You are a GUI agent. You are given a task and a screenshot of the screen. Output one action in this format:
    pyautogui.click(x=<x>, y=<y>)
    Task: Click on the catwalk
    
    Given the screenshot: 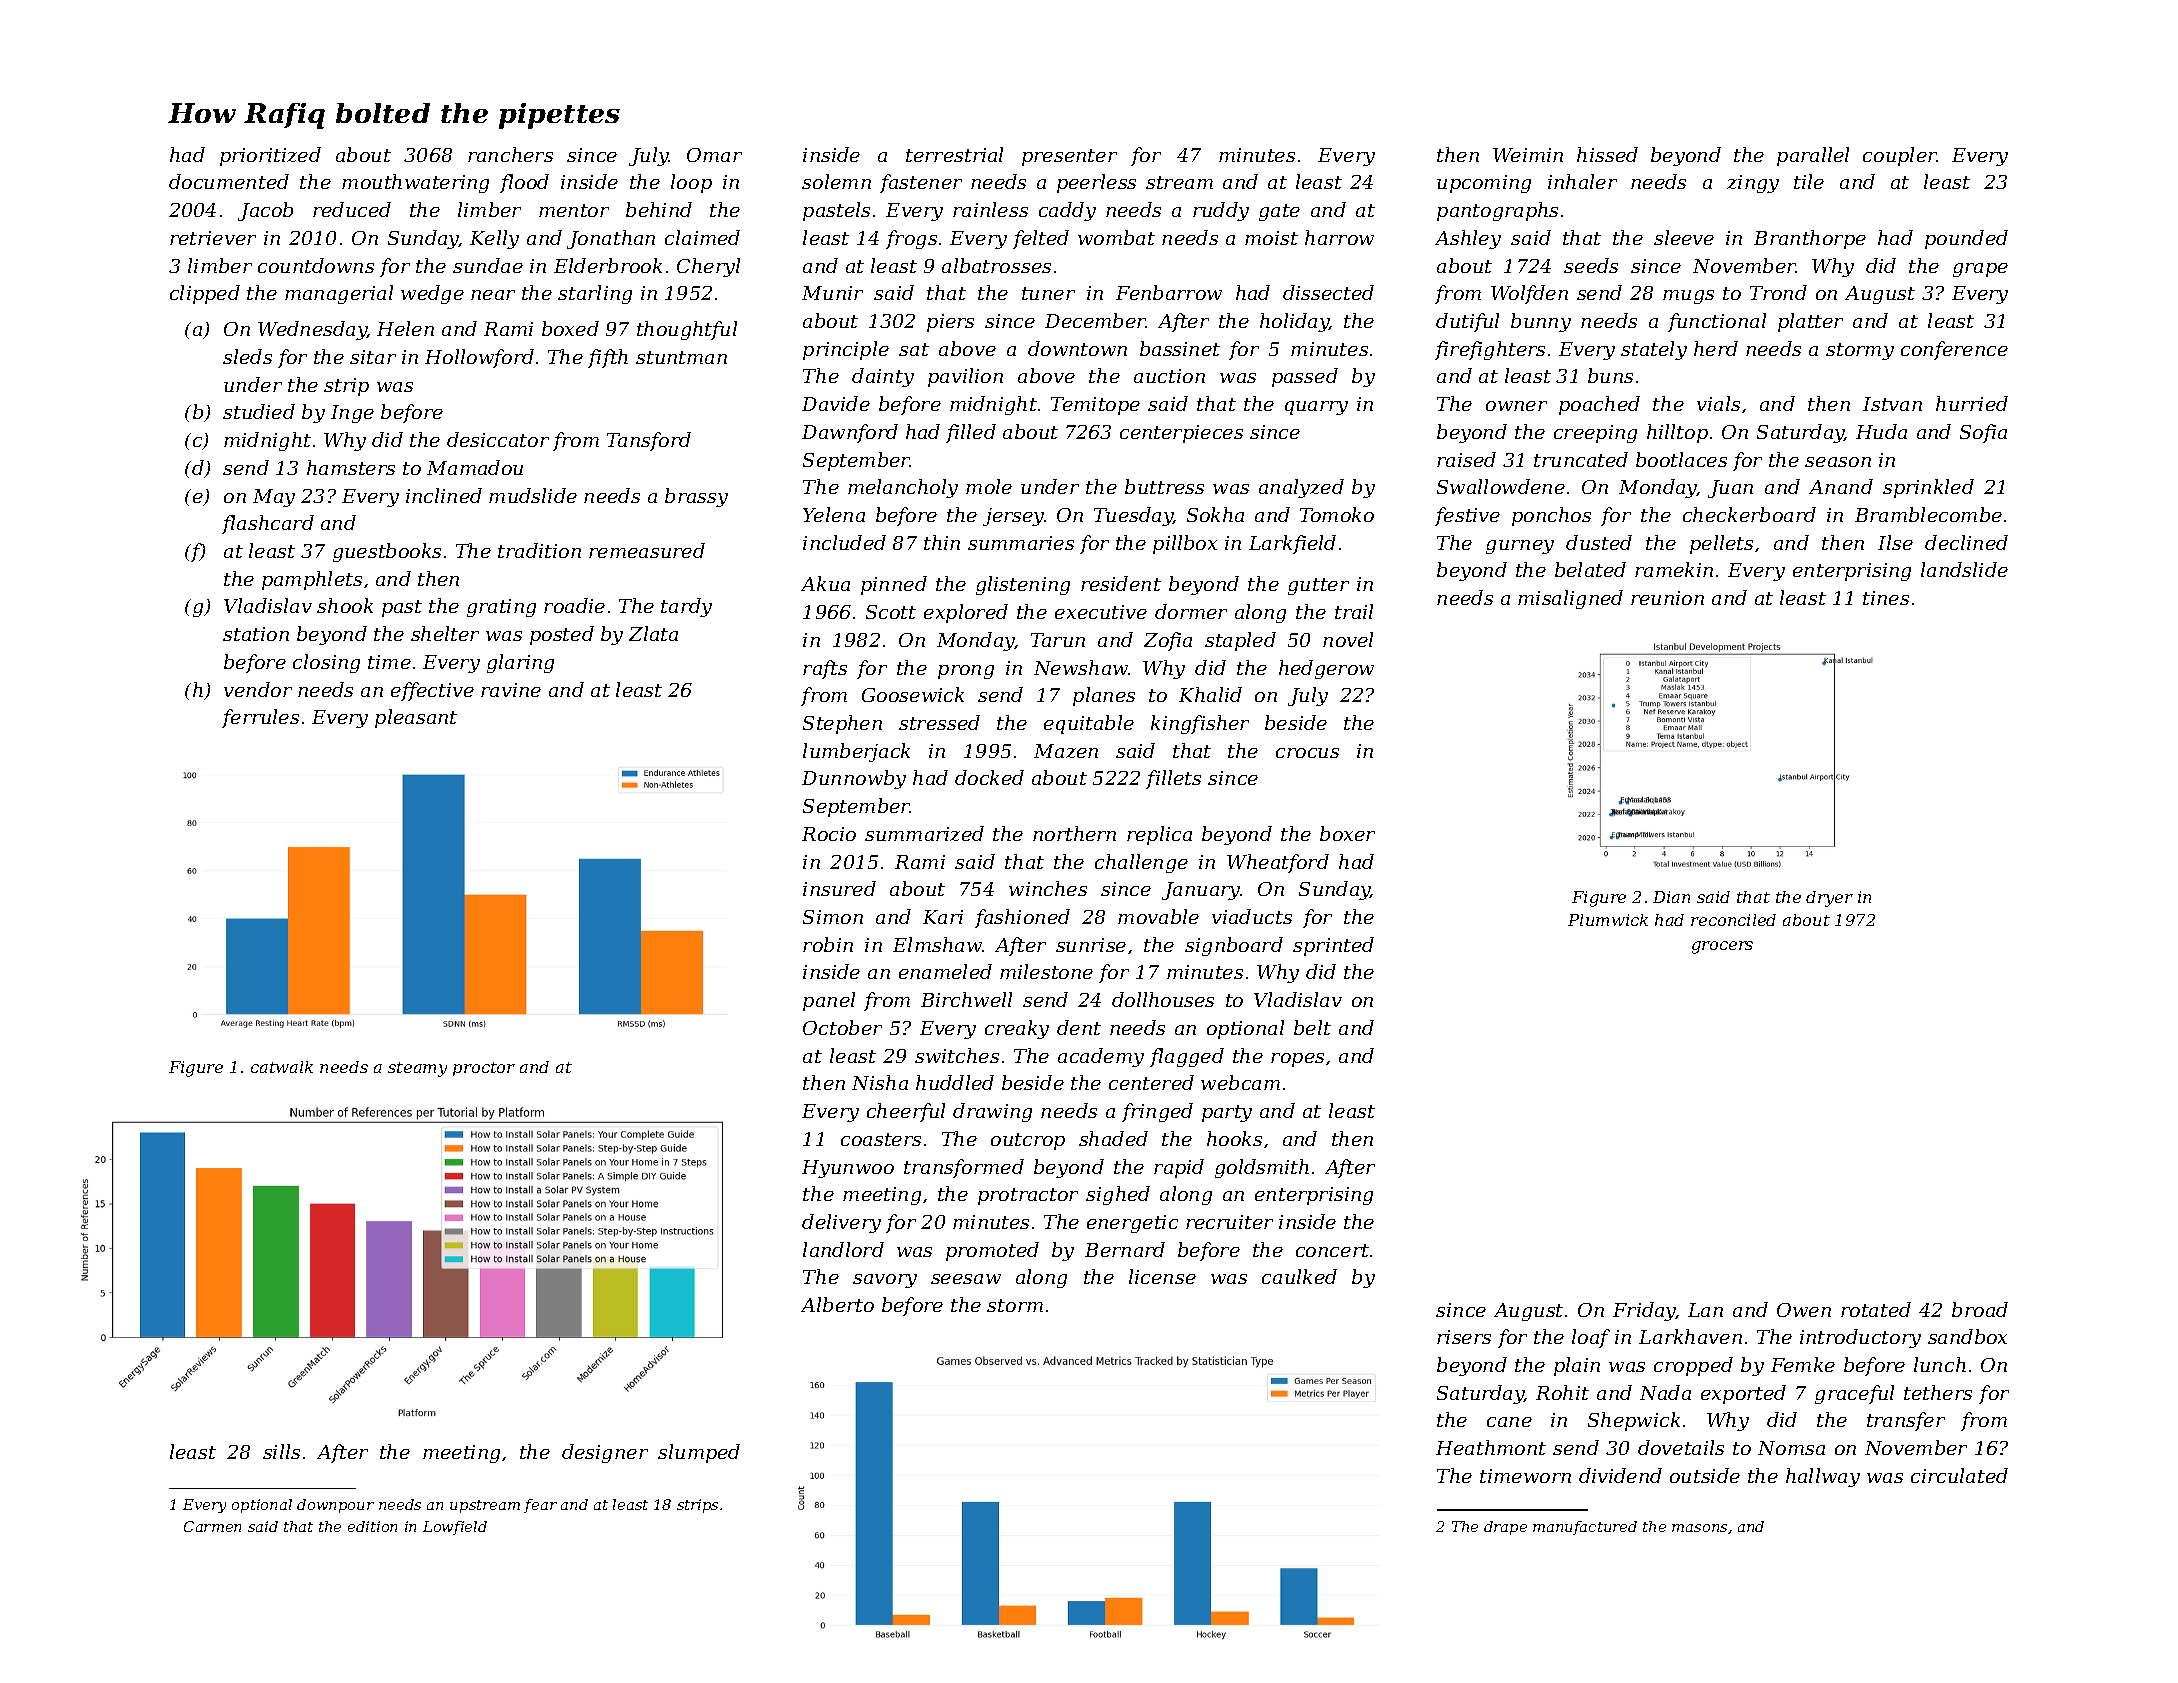 What is the action you would take?
    pyautogui.click(x=282, y=1067)
